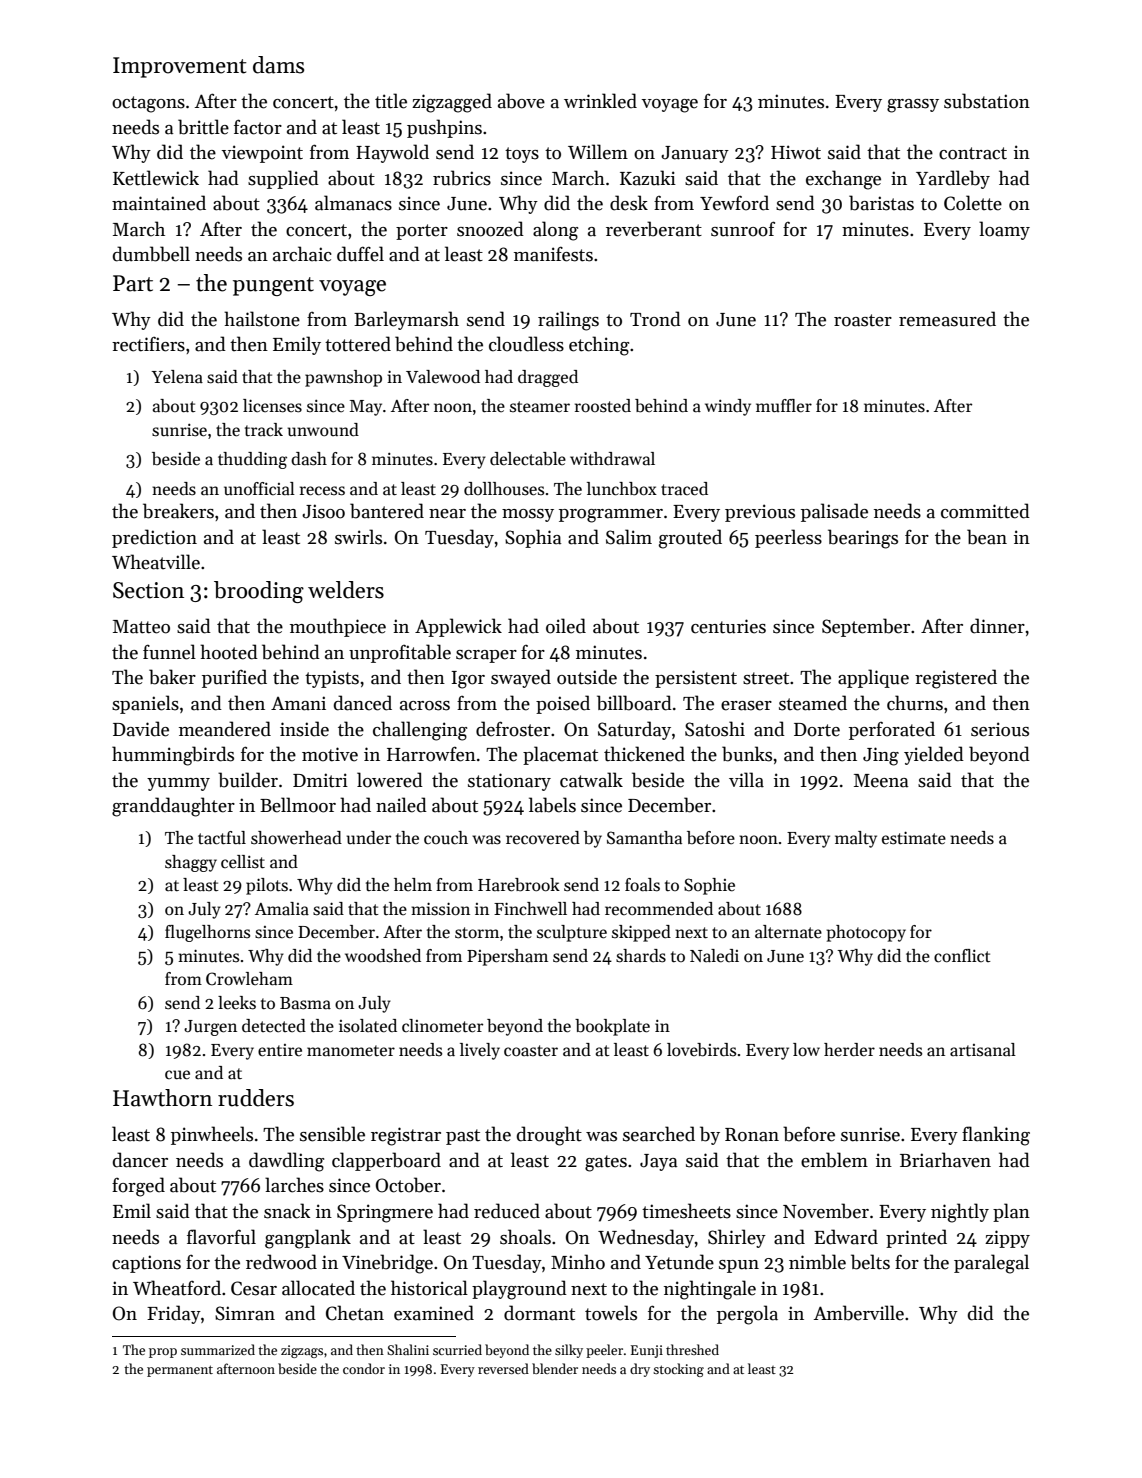  What do you see at coordinates (346, 590) in the screenshot?
I see `welders` at bounding box center [346, 590].
